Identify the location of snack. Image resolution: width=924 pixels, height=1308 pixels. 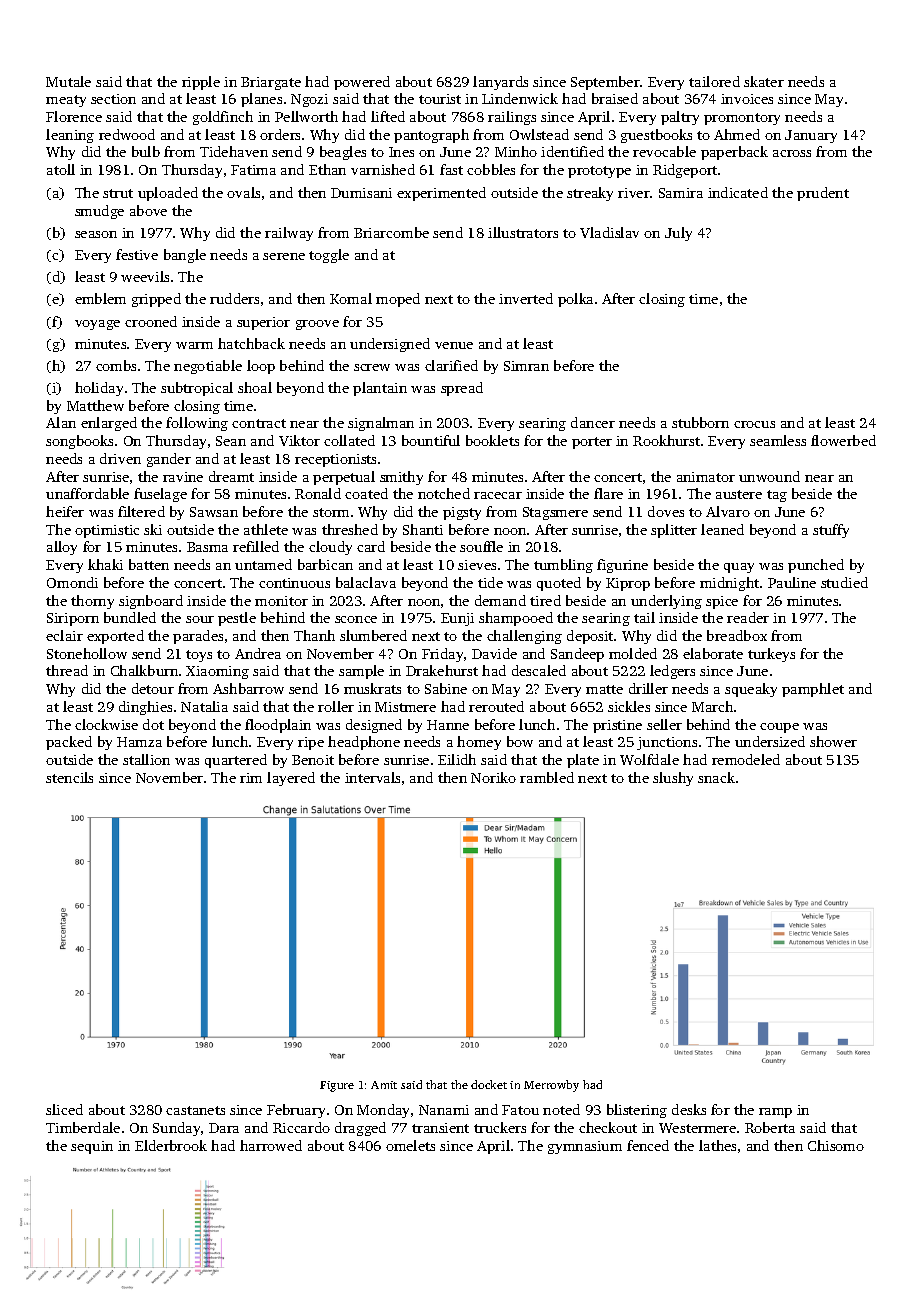
(716, 777).
